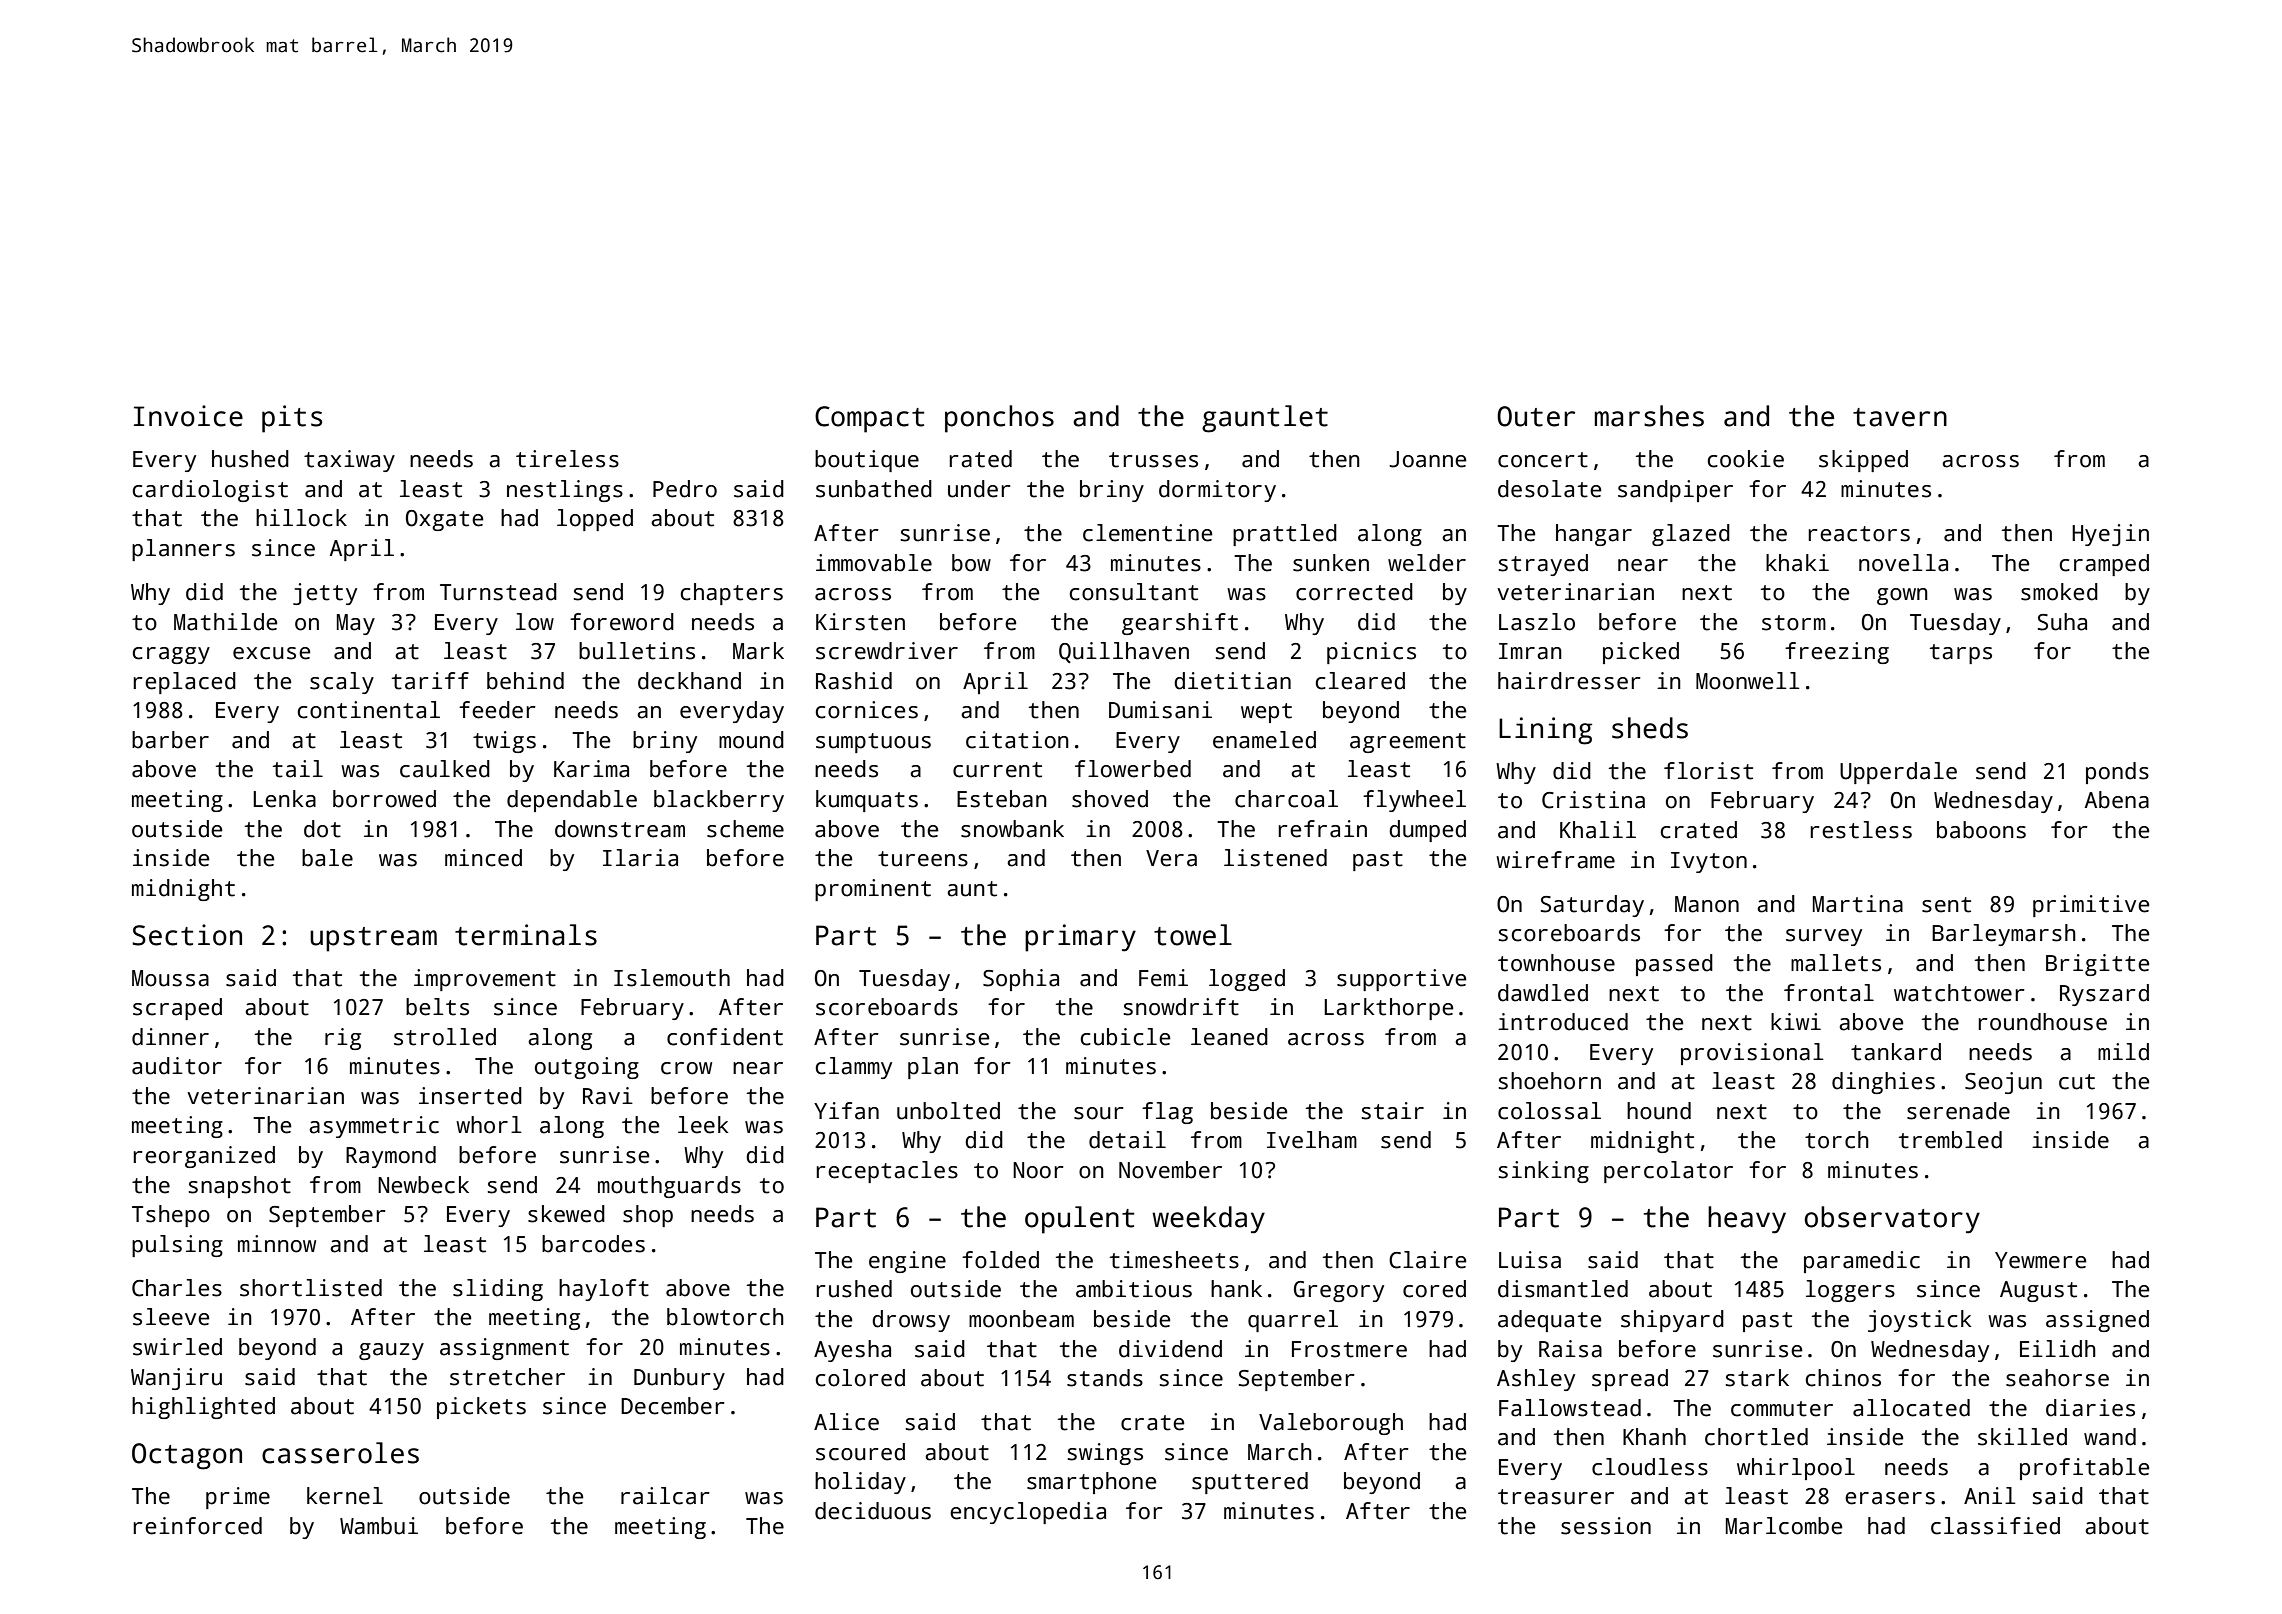 This screenshot has width=2282, height=1614. I want to click on quarrel, so click(1293, 1321).
